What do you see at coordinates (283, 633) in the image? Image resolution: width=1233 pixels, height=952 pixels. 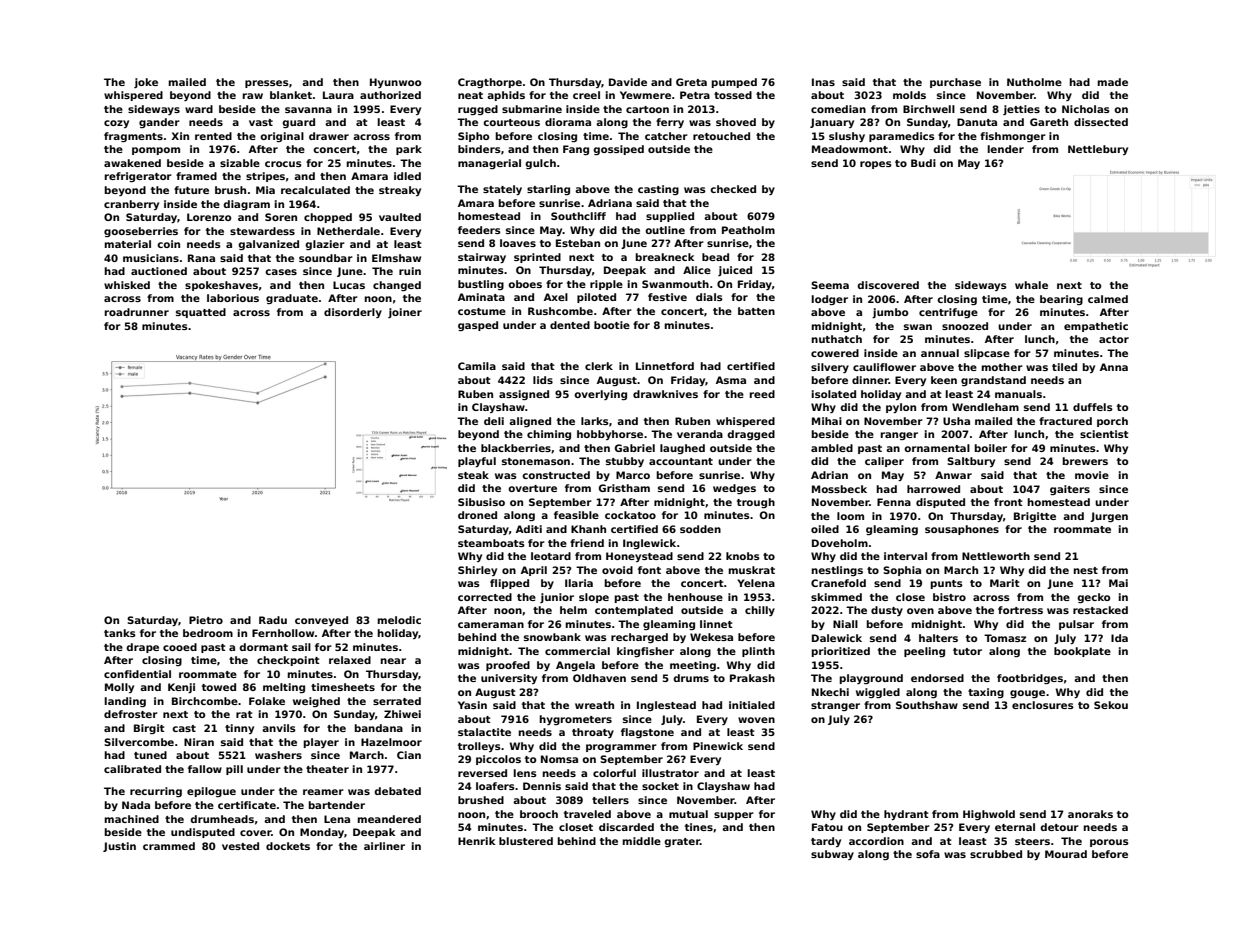 I see `Fernhollow` at bounding box center [283, 633].
